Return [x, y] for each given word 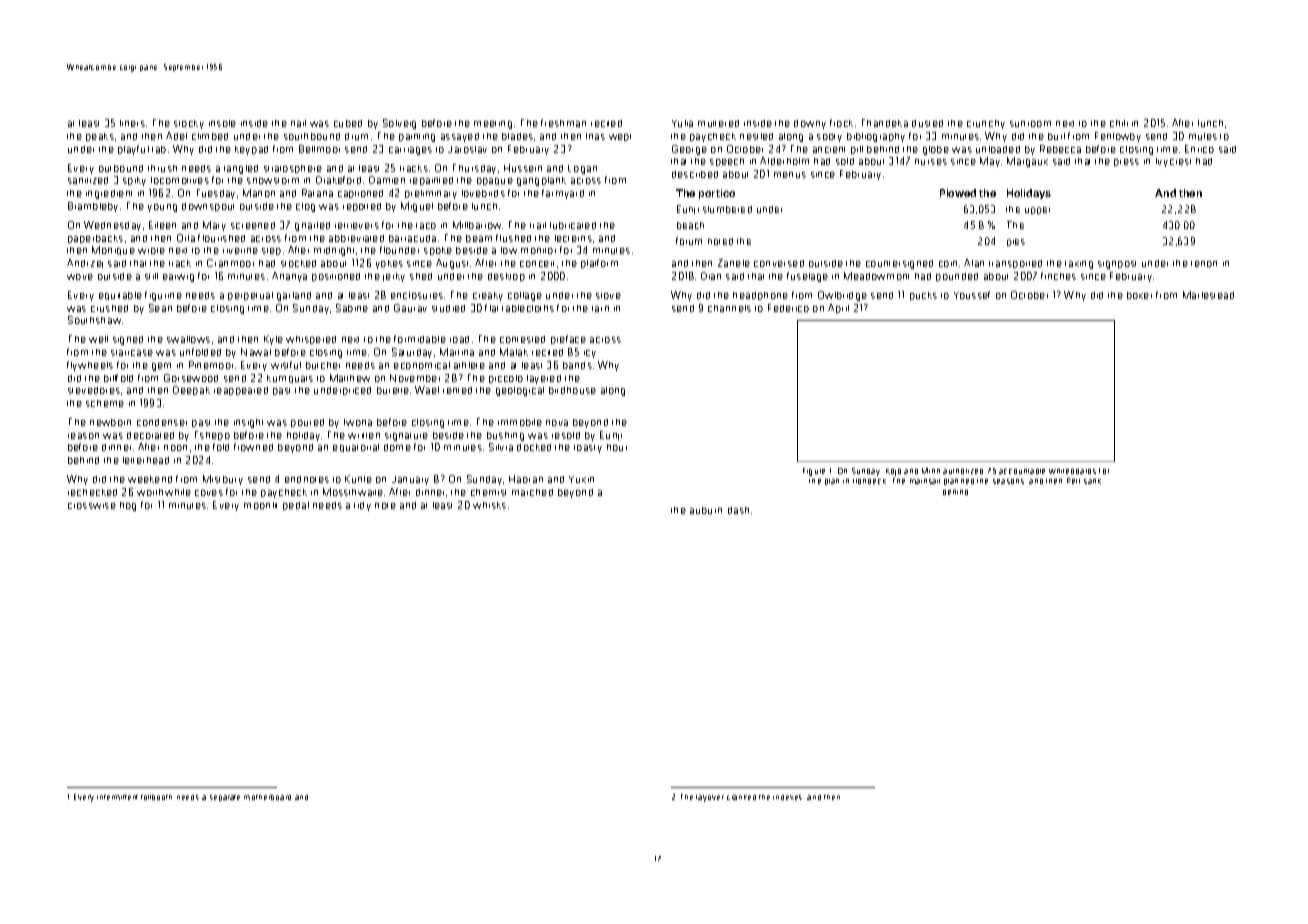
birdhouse [572, 390]
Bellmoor [319, 149]
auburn [706, 510]
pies [1016, 242]
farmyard [563, 194]
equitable [120, 296]
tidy [362, 506]
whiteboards [1072, 471]
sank [1092, 481]
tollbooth [156, 797]
